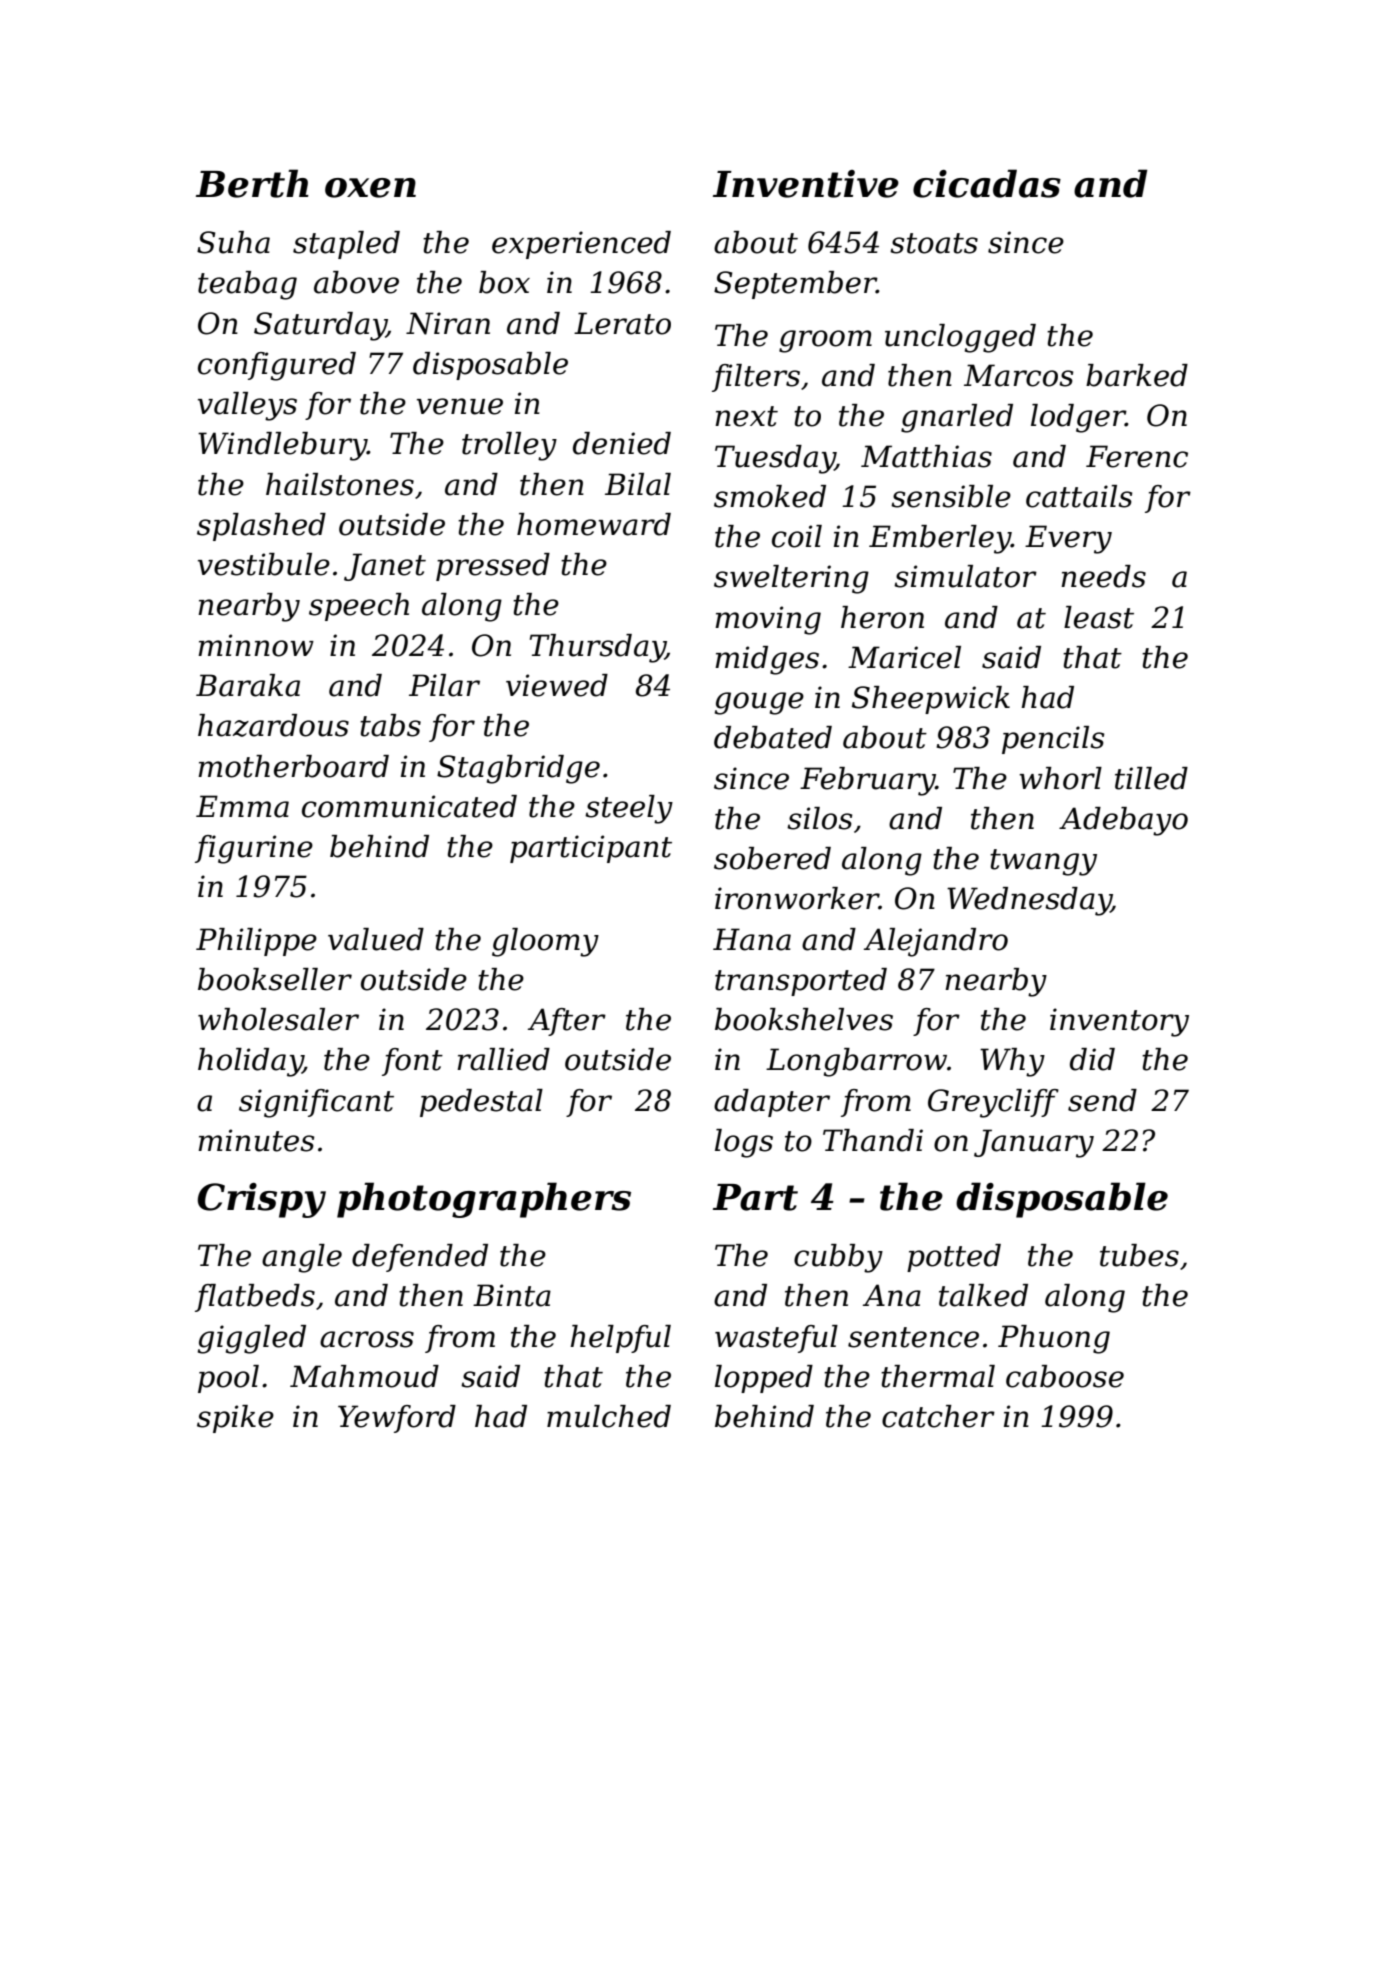 Image resolution: width=1386 pixels, height=1969 pixels. Describe the element at coordinates (752, 939) in the screenshot. I see `Hana` at that location.
